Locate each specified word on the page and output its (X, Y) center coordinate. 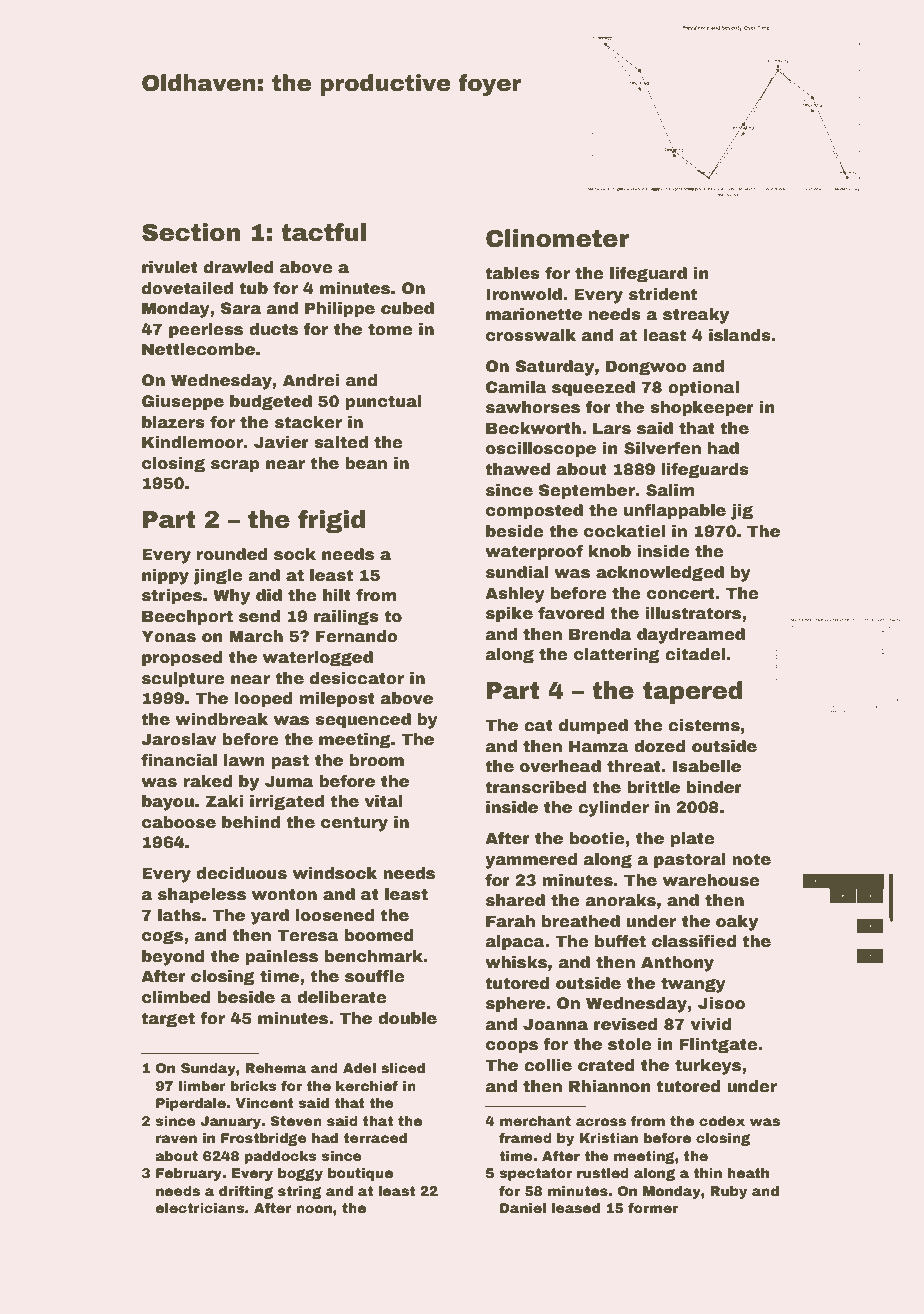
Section (191, 232)
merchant (535, 1121)
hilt (337, 595)
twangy (693, 985)
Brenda (600, 634)
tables (512, 273)
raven (176, 1139)
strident (663, 294)
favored (571, 613)
